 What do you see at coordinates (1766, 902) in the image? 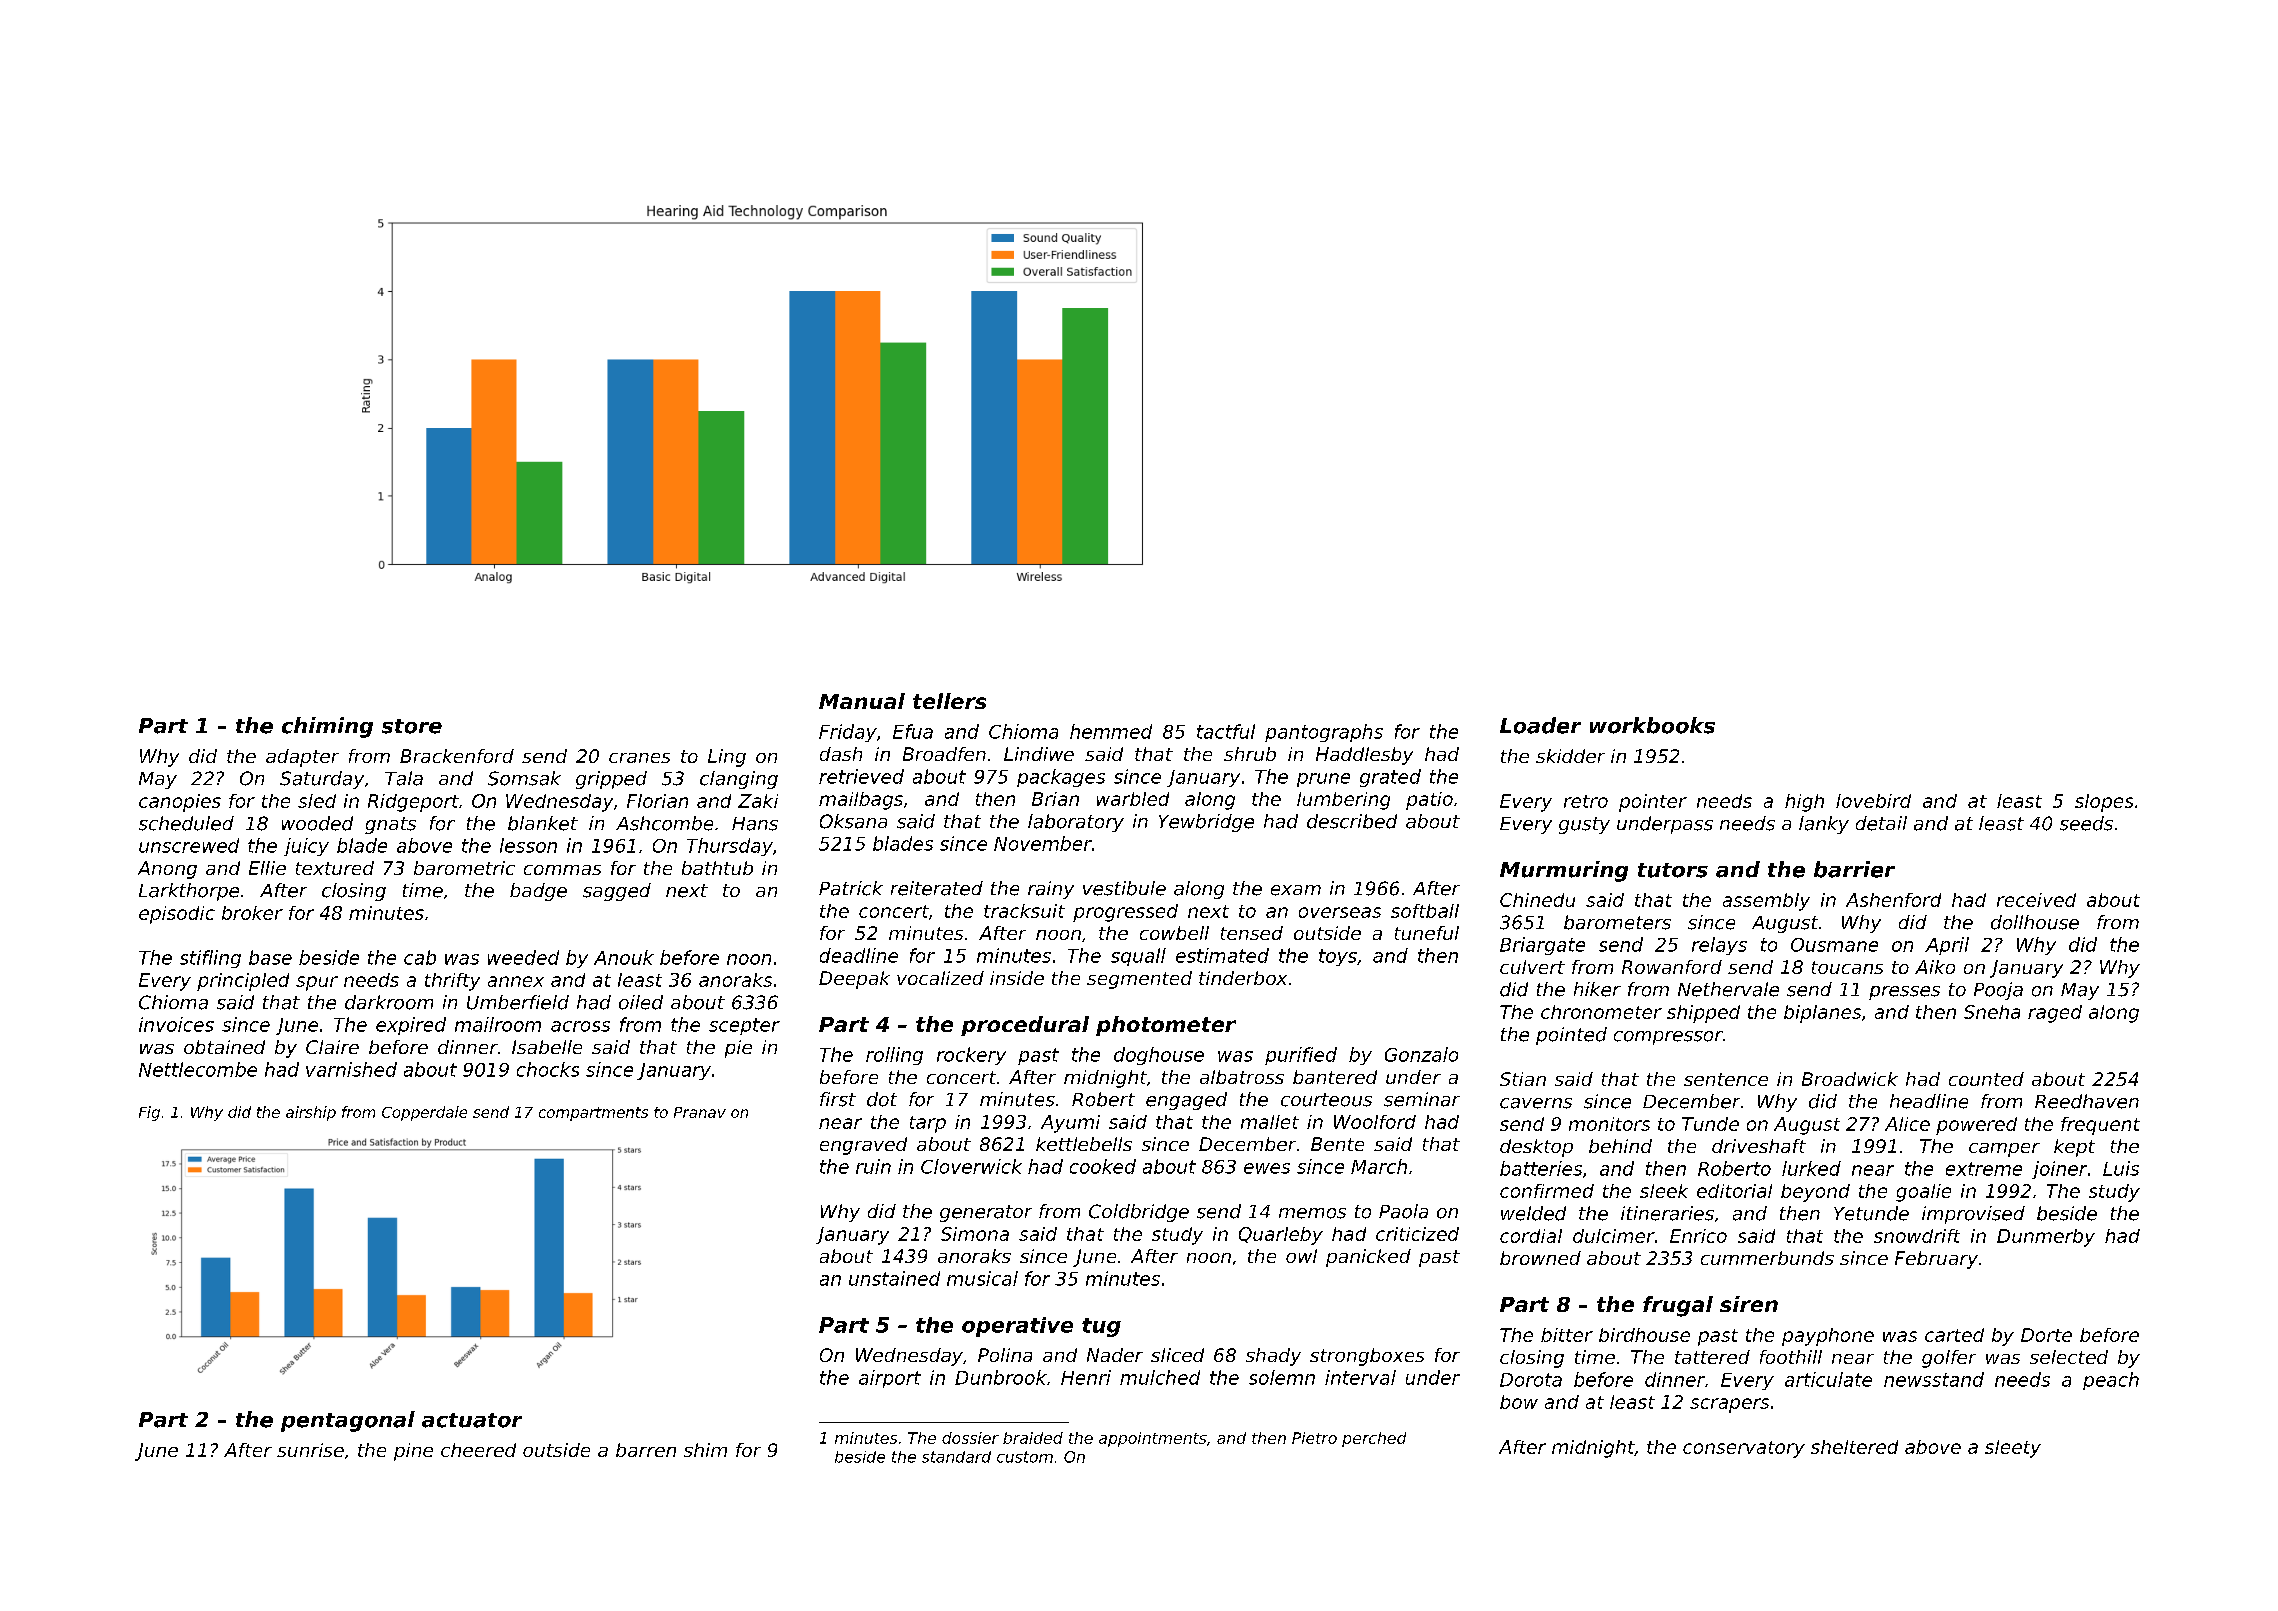
I see `assembly` at bounding box center [1766, 902].
